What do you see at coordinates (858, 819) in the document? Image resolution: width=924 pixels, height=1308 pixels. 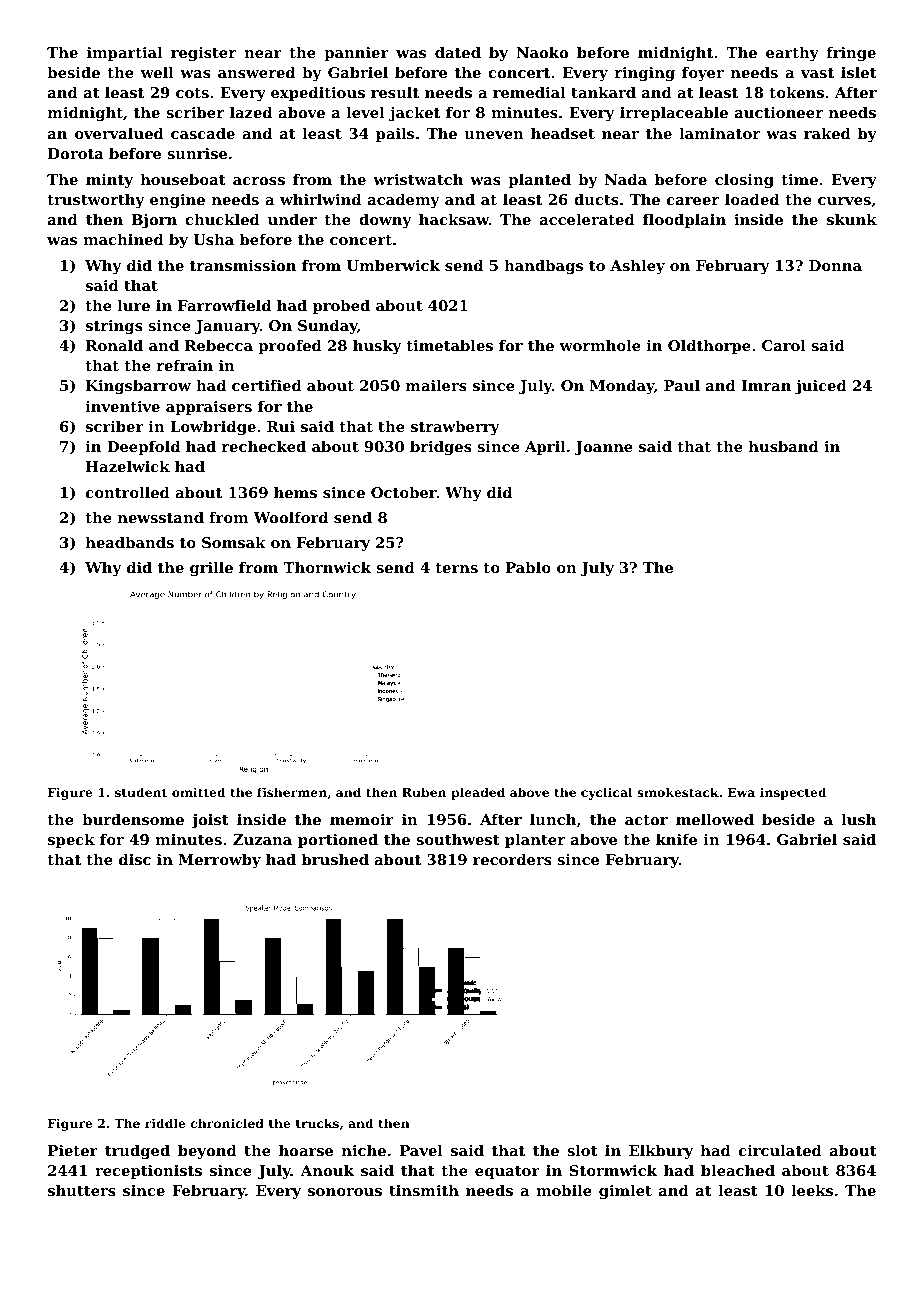 I see `lush` at bounding box center [858, 819].
